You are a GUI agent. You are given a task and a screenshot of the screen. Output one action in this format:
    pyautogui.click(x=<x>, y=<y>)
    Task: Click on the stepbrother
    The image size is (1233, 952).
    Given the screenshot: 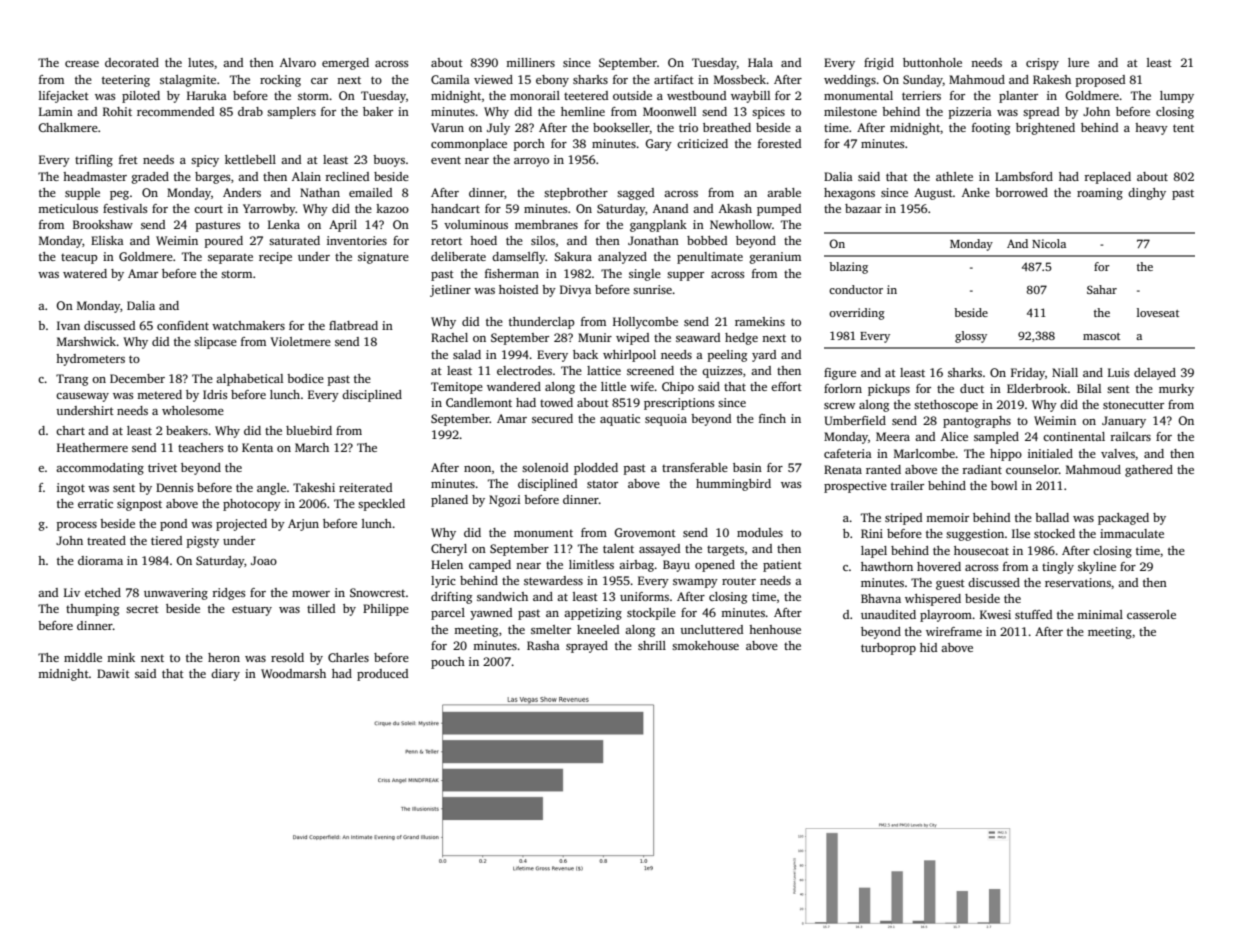 What is the action you would take?
    pyautogui.click(x=576, y=194)
